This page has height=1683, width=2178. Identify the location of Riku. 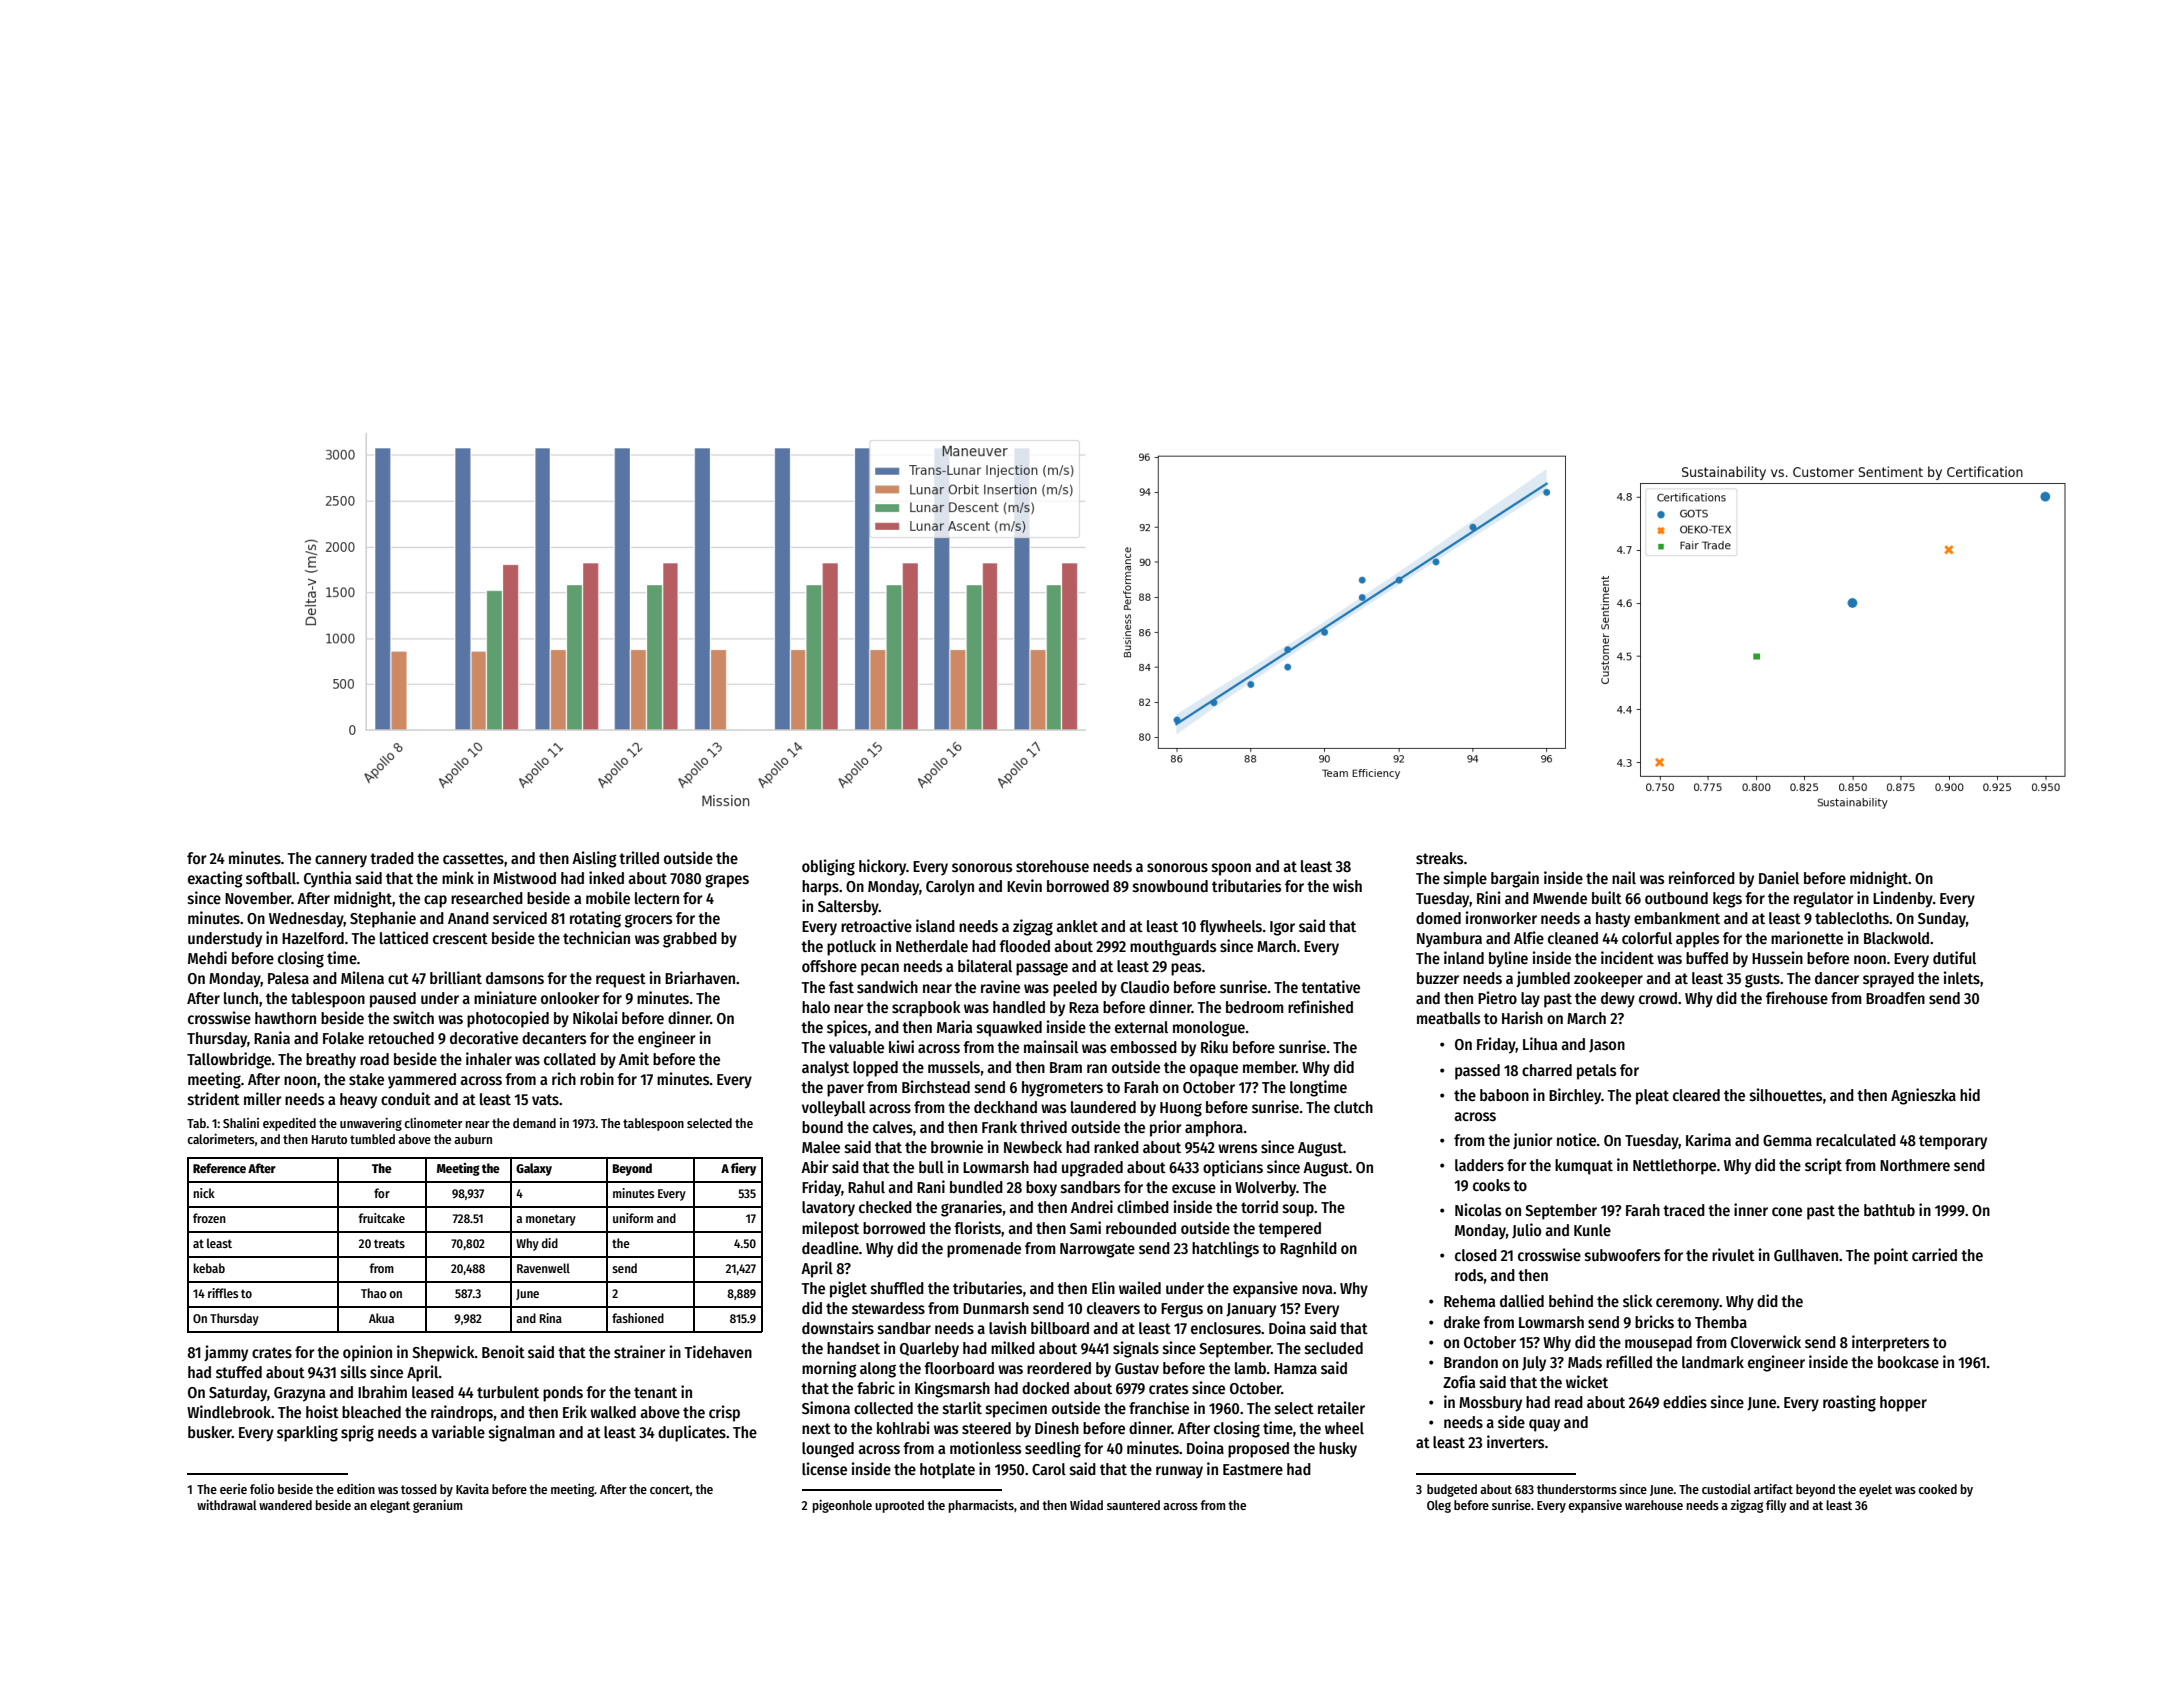
(1214, 1046).
